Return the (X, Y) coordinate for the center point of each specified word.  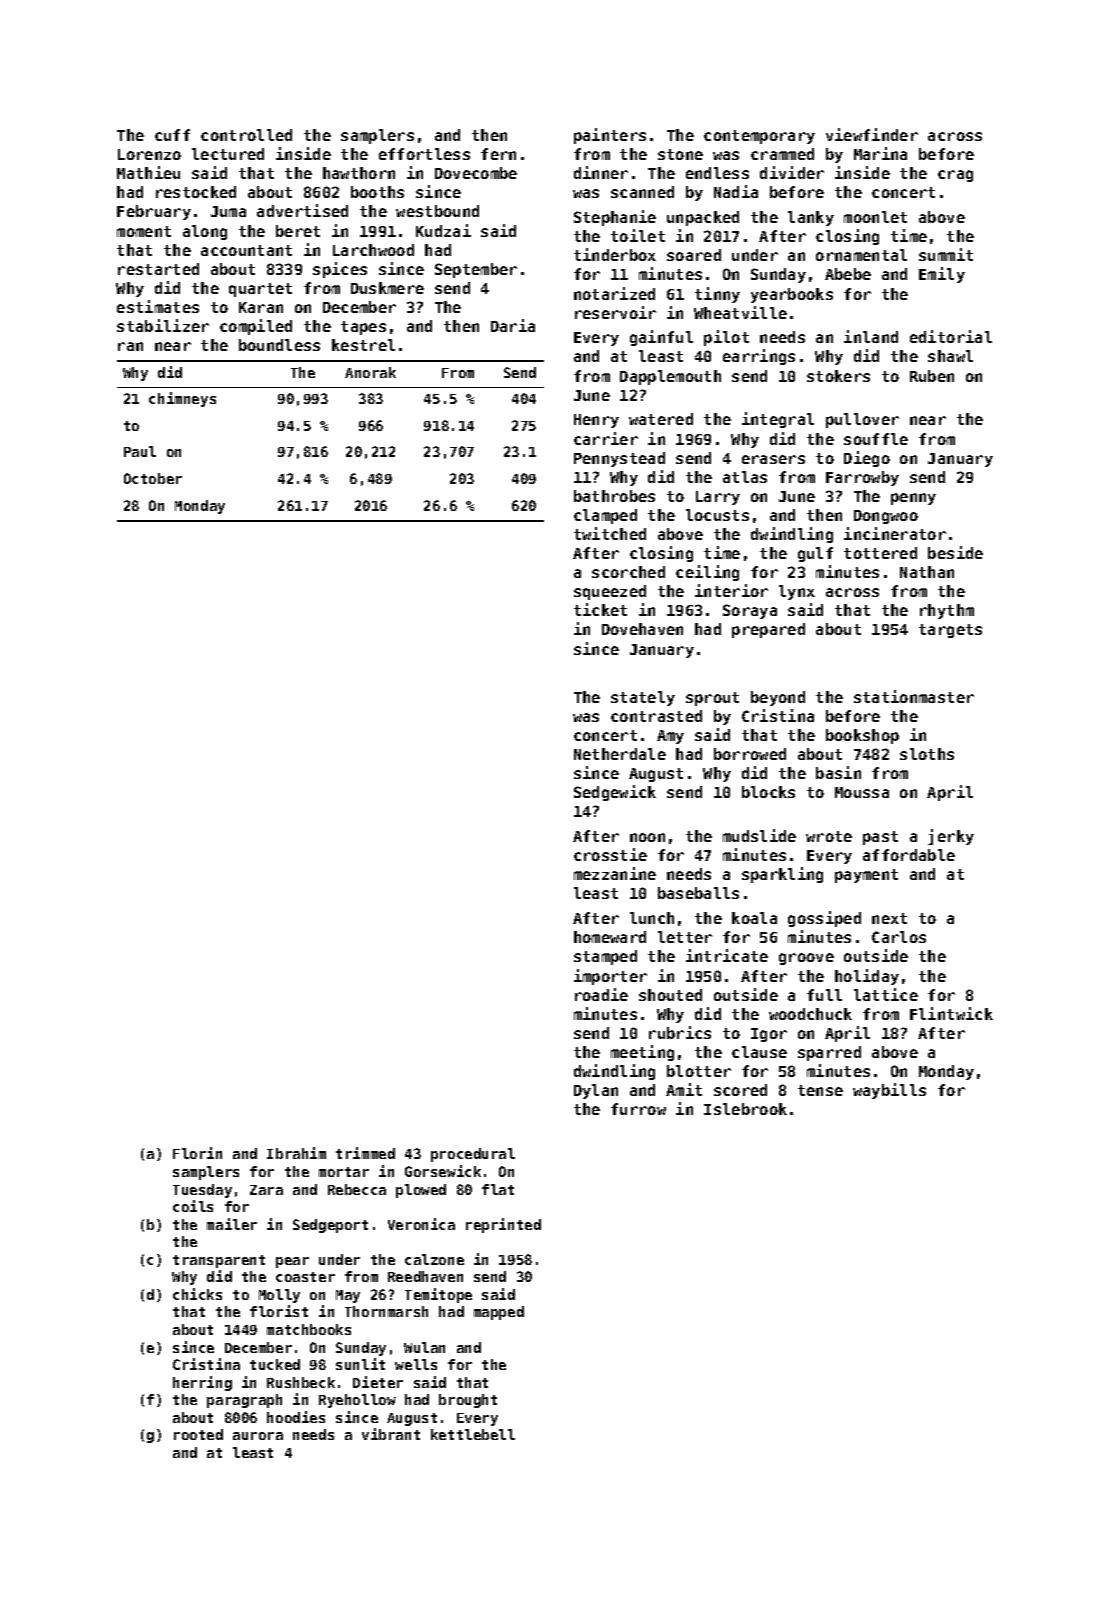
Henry (596, 421)
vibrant (391, 1434)
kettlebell (473, 1434)
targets (950, 631)
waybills (889, 1091)
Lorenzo (149, 154)
